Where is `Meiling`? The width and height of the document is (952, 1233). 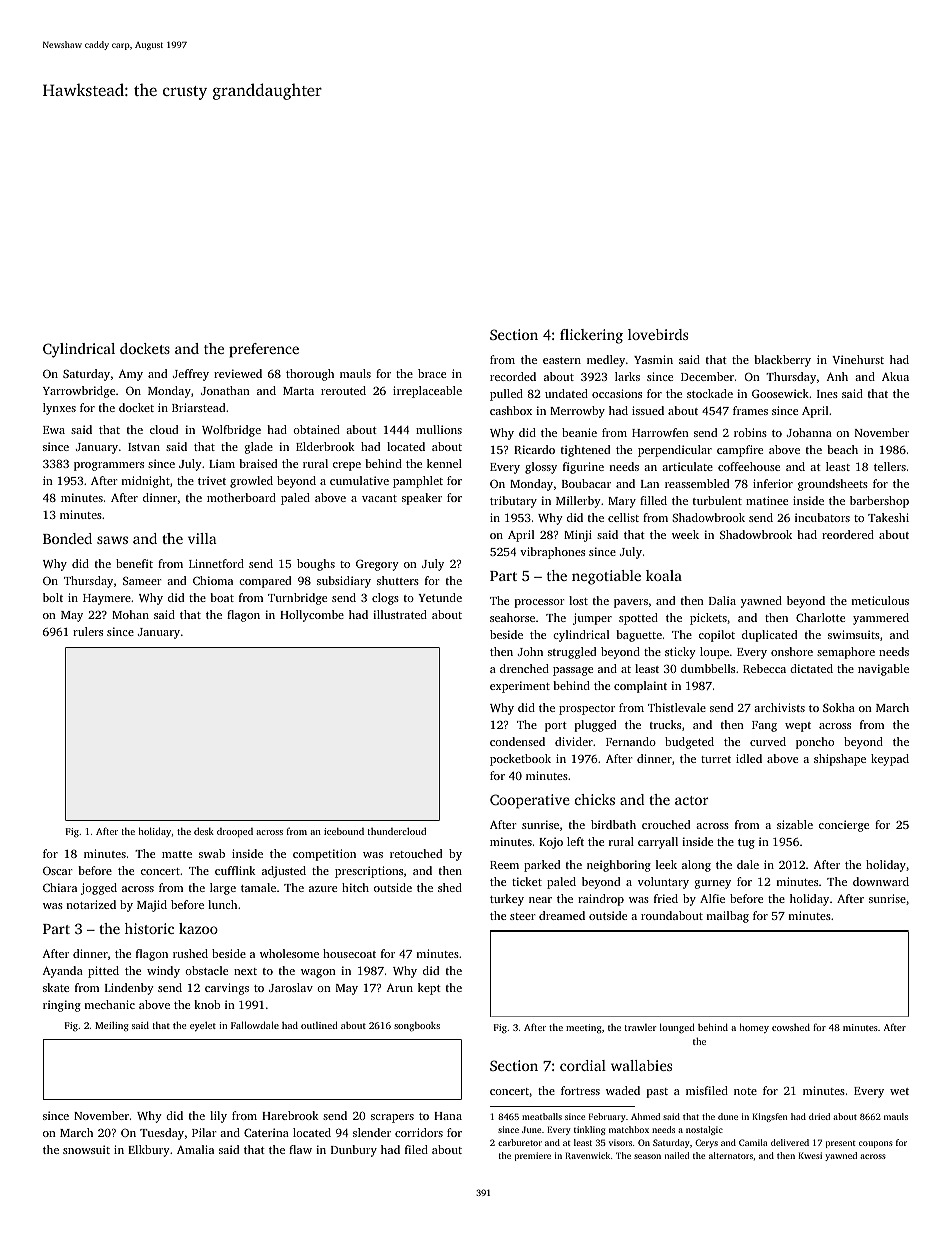 Meiling is located at coordinates (112, 1026).
